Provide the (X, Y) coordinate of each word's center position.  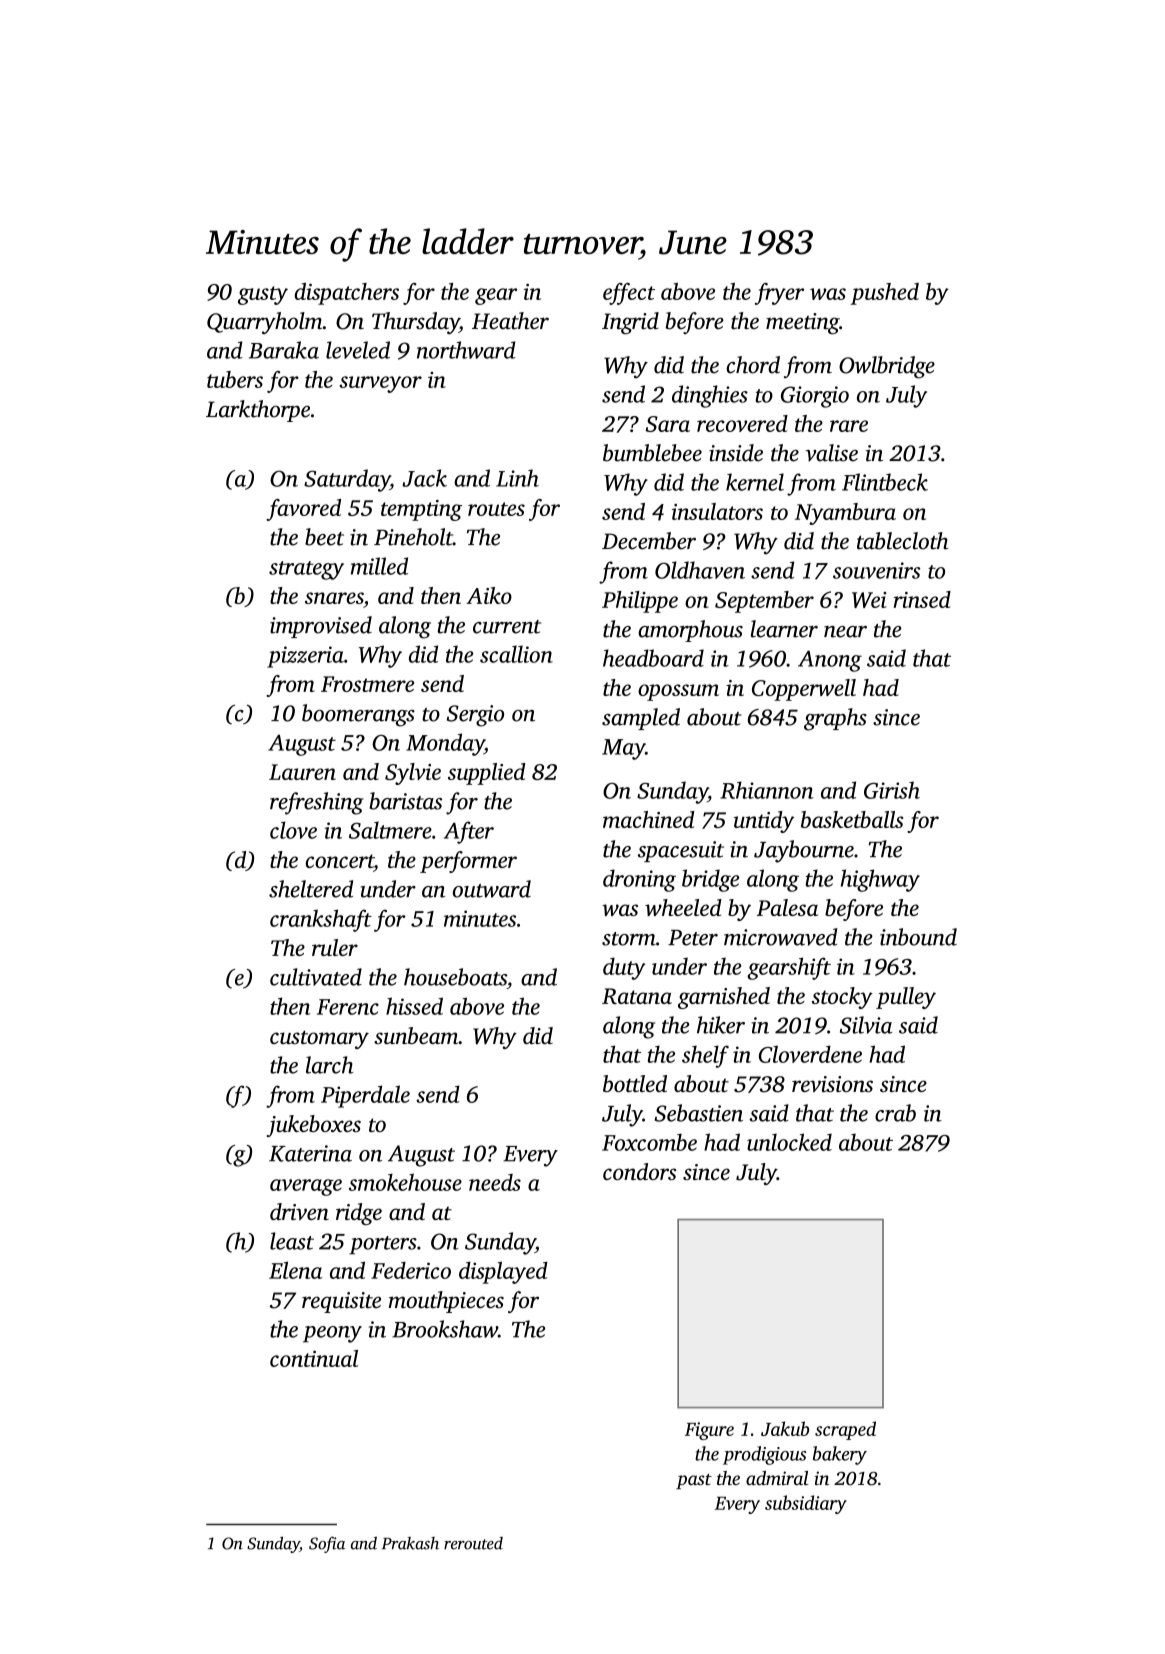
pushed (885, 294)
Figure (709, 1431)
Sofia (327, 1544)
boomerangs (358, 715)
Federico (411, 1270)
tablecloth (902, 541)
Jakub (785, 1428)
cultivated (316, 977)
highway (880, 880)
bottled (635, 1083)
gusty (263, 295)
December (649, 541)
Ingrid (630, 323)
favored (303, 510)
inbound (918, 937)
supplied (487, 774)
